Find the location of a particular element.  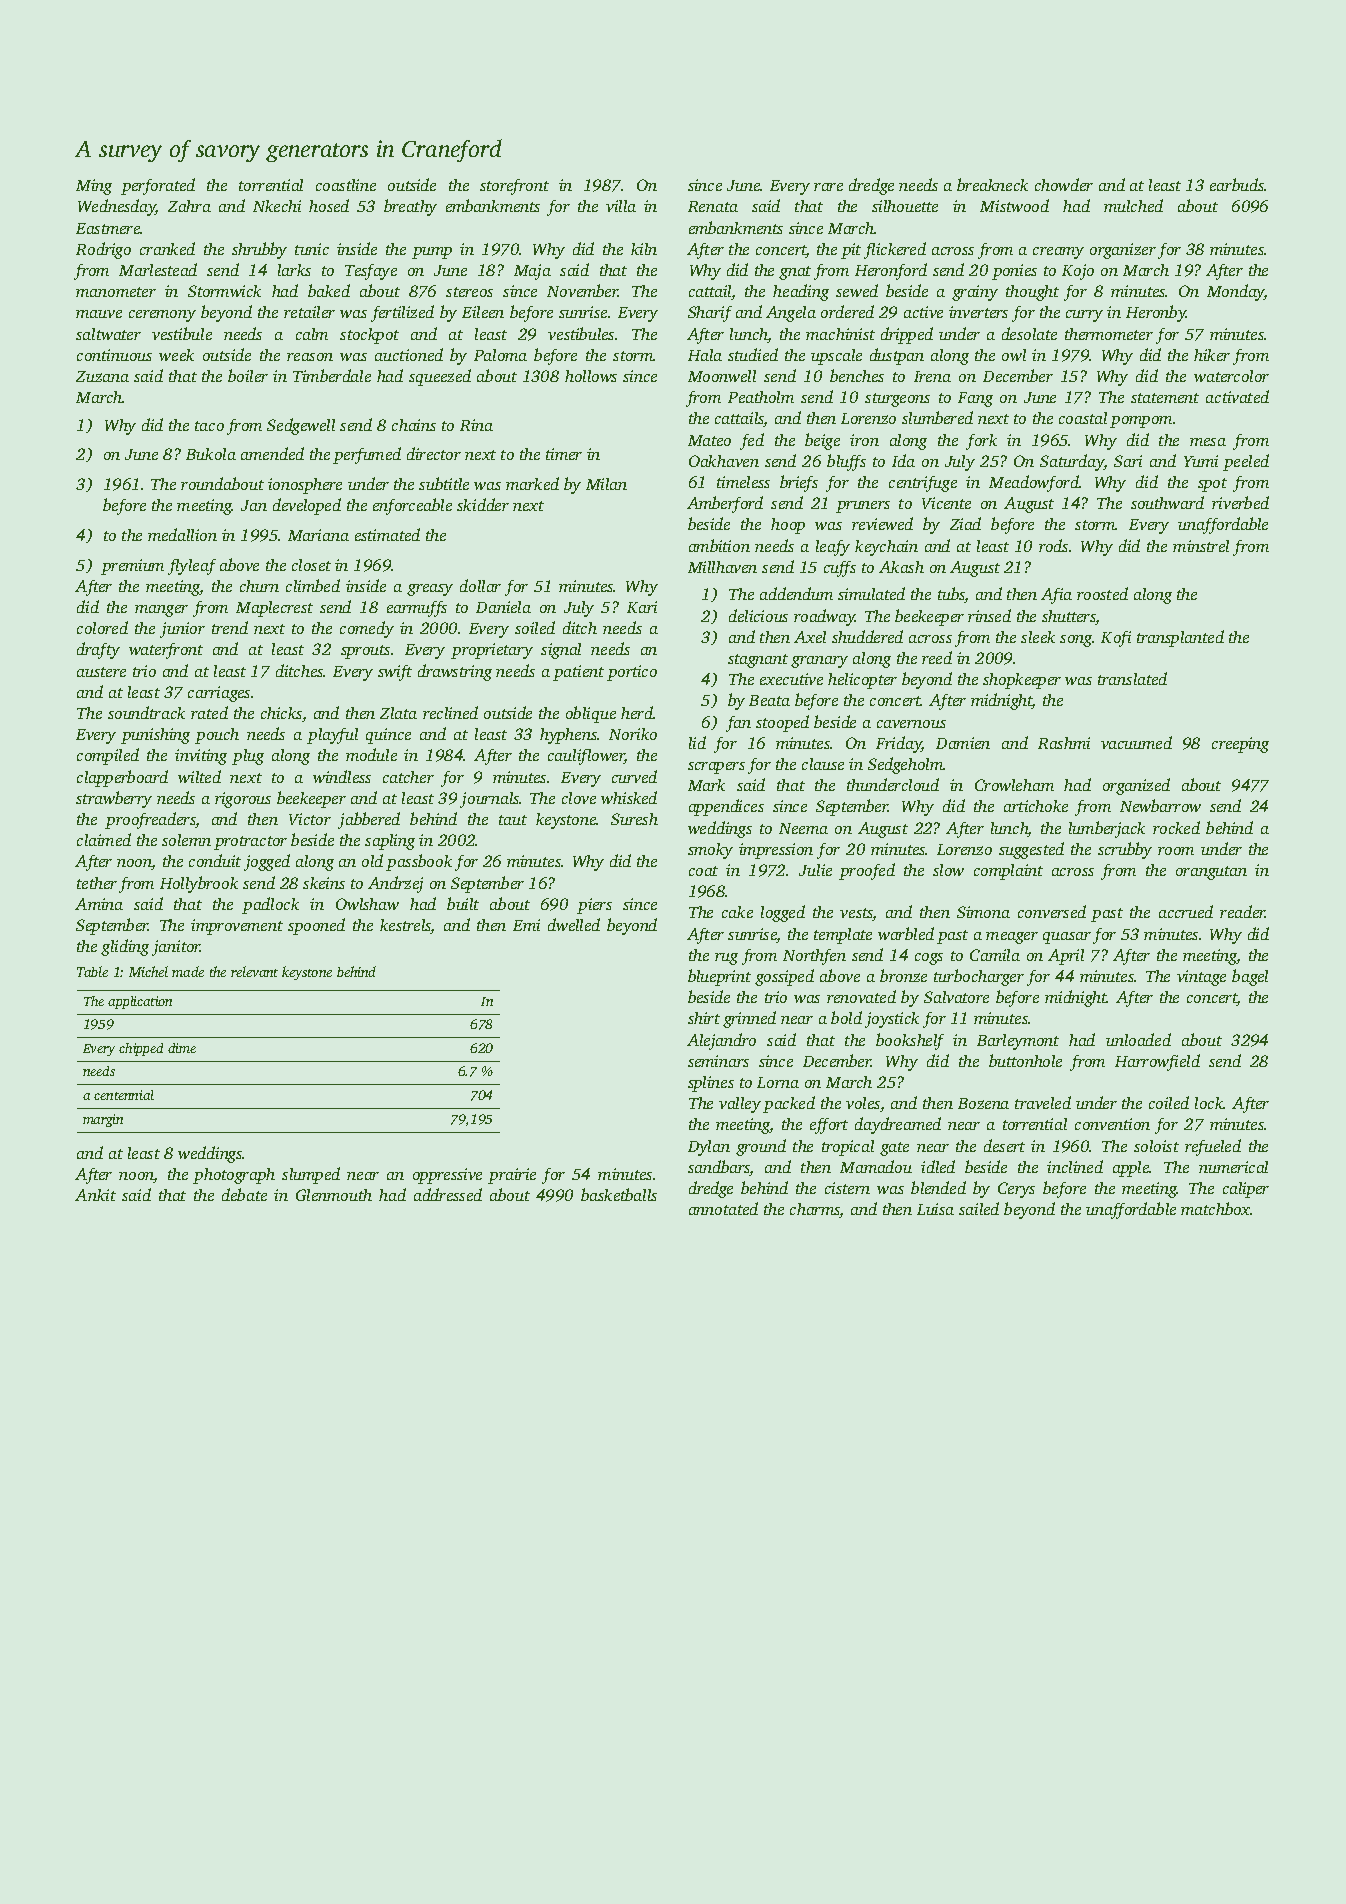

medallion is located at coordinates (182, 534).
